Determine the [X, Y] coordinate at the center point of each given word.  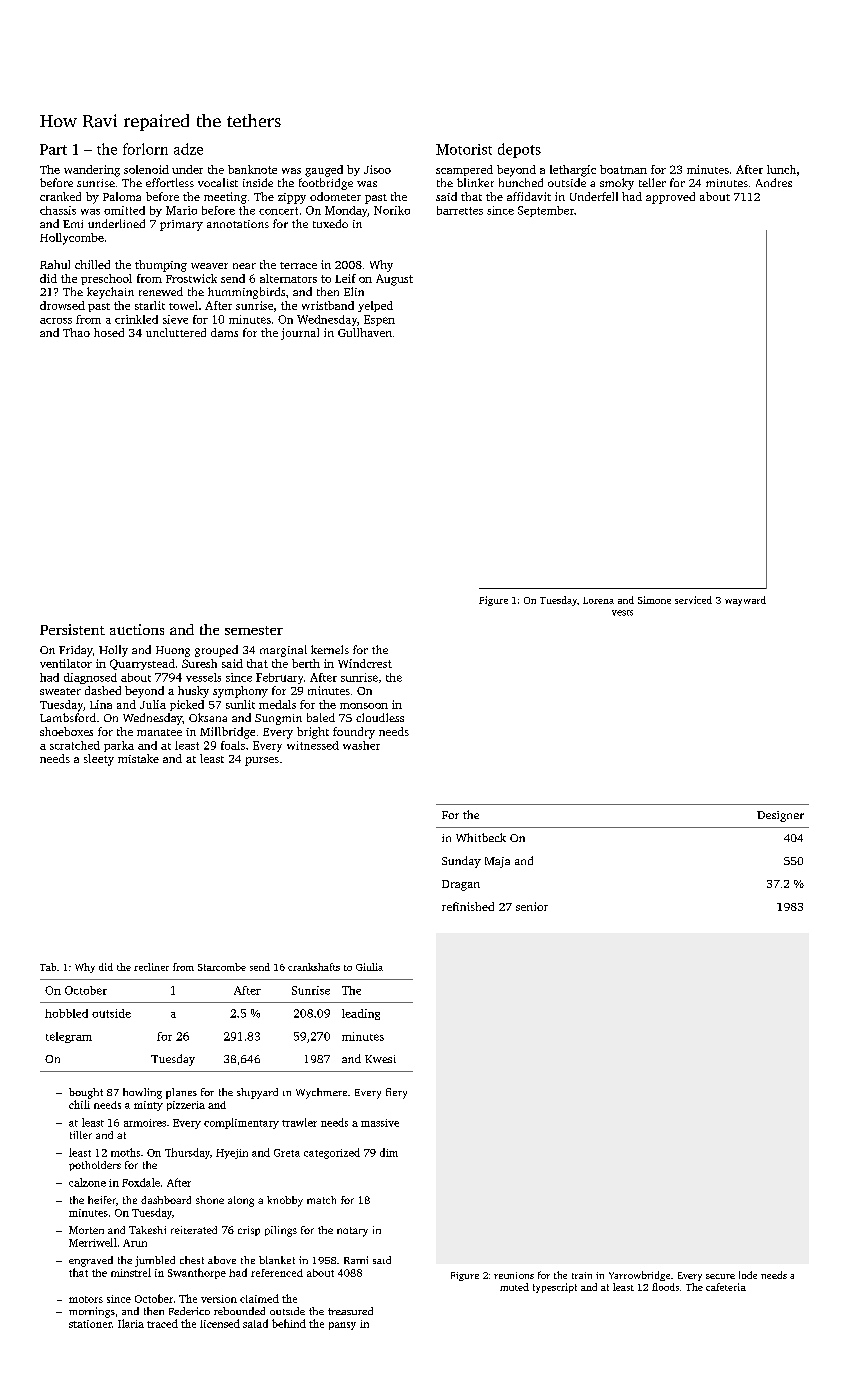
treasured [350, 1311]
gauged [324, 171]
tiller [81, 1135]
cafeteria [726, 1287]
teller [652, 182]
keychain [110, 293]
